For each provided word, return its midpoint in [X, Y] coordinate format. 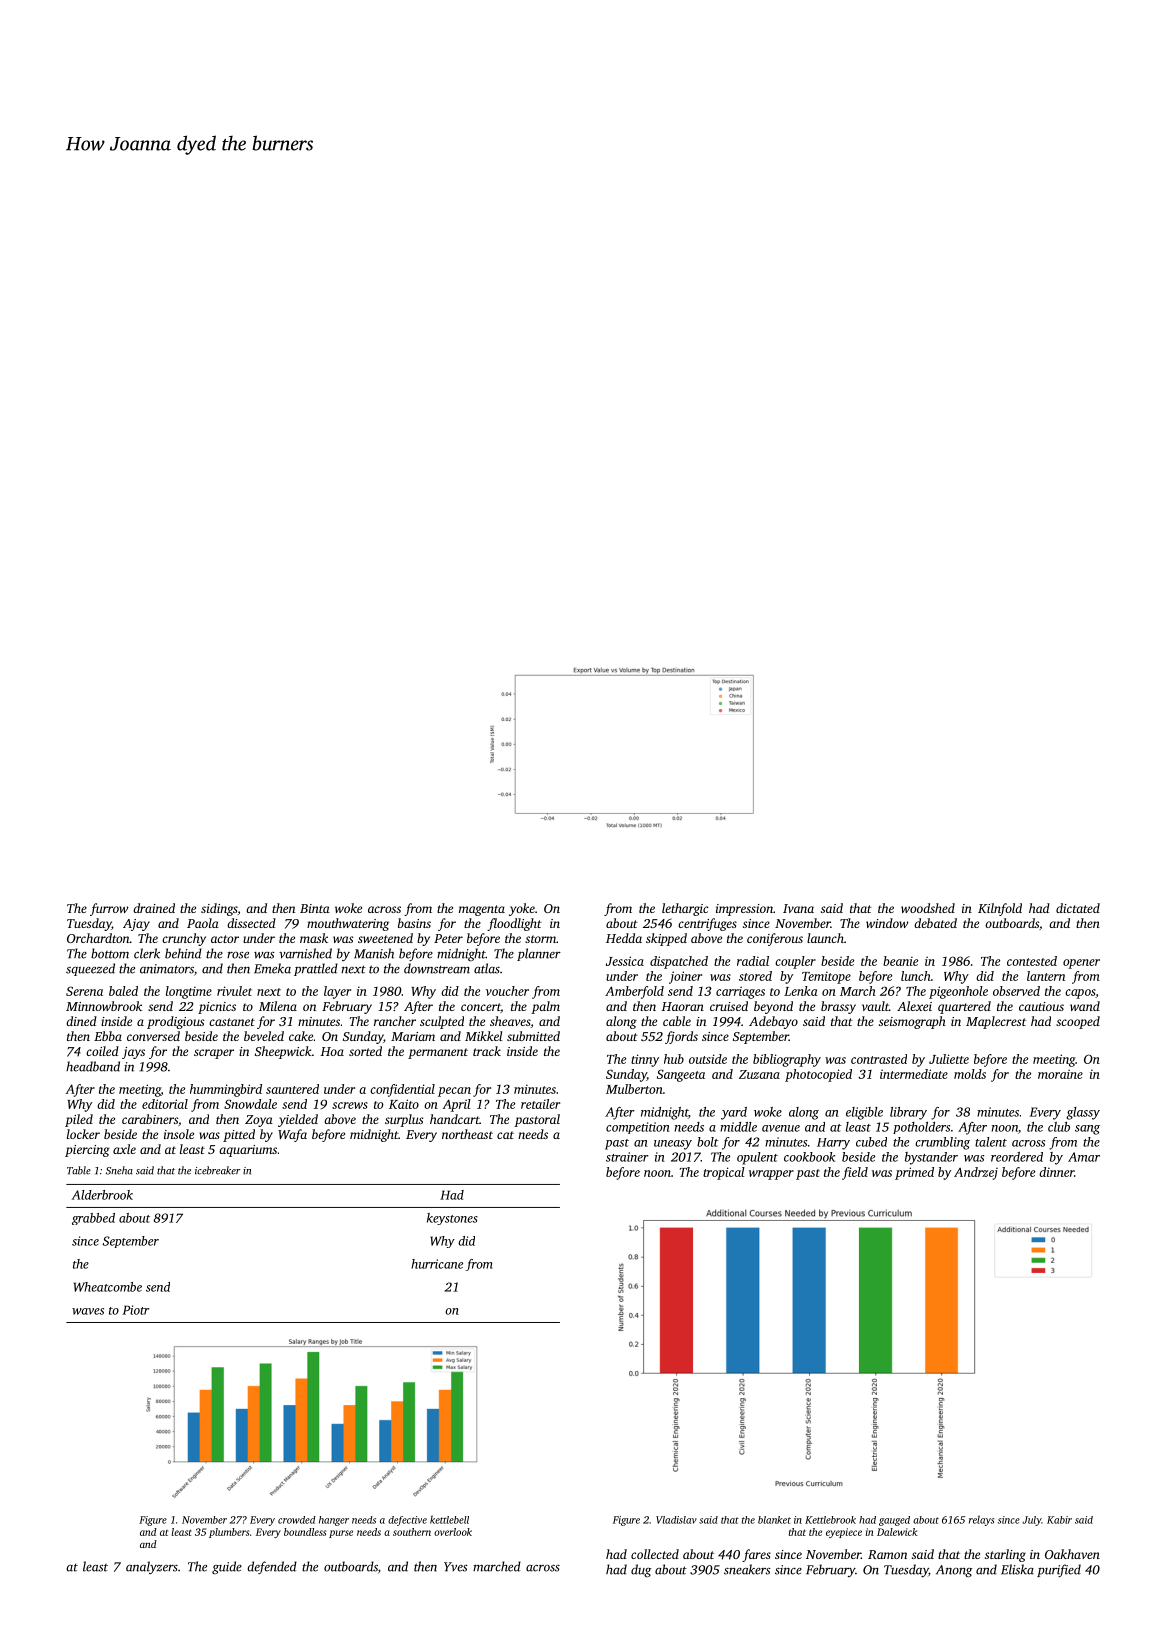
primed [914, 1173]
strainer [627, 1157]
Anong [954, 1571]
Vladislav [676, 1520]
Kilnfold [1000, 909]
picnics [217, 1008]
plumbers [229, 1533]
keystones [452, 1219]
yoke [522, 909]
